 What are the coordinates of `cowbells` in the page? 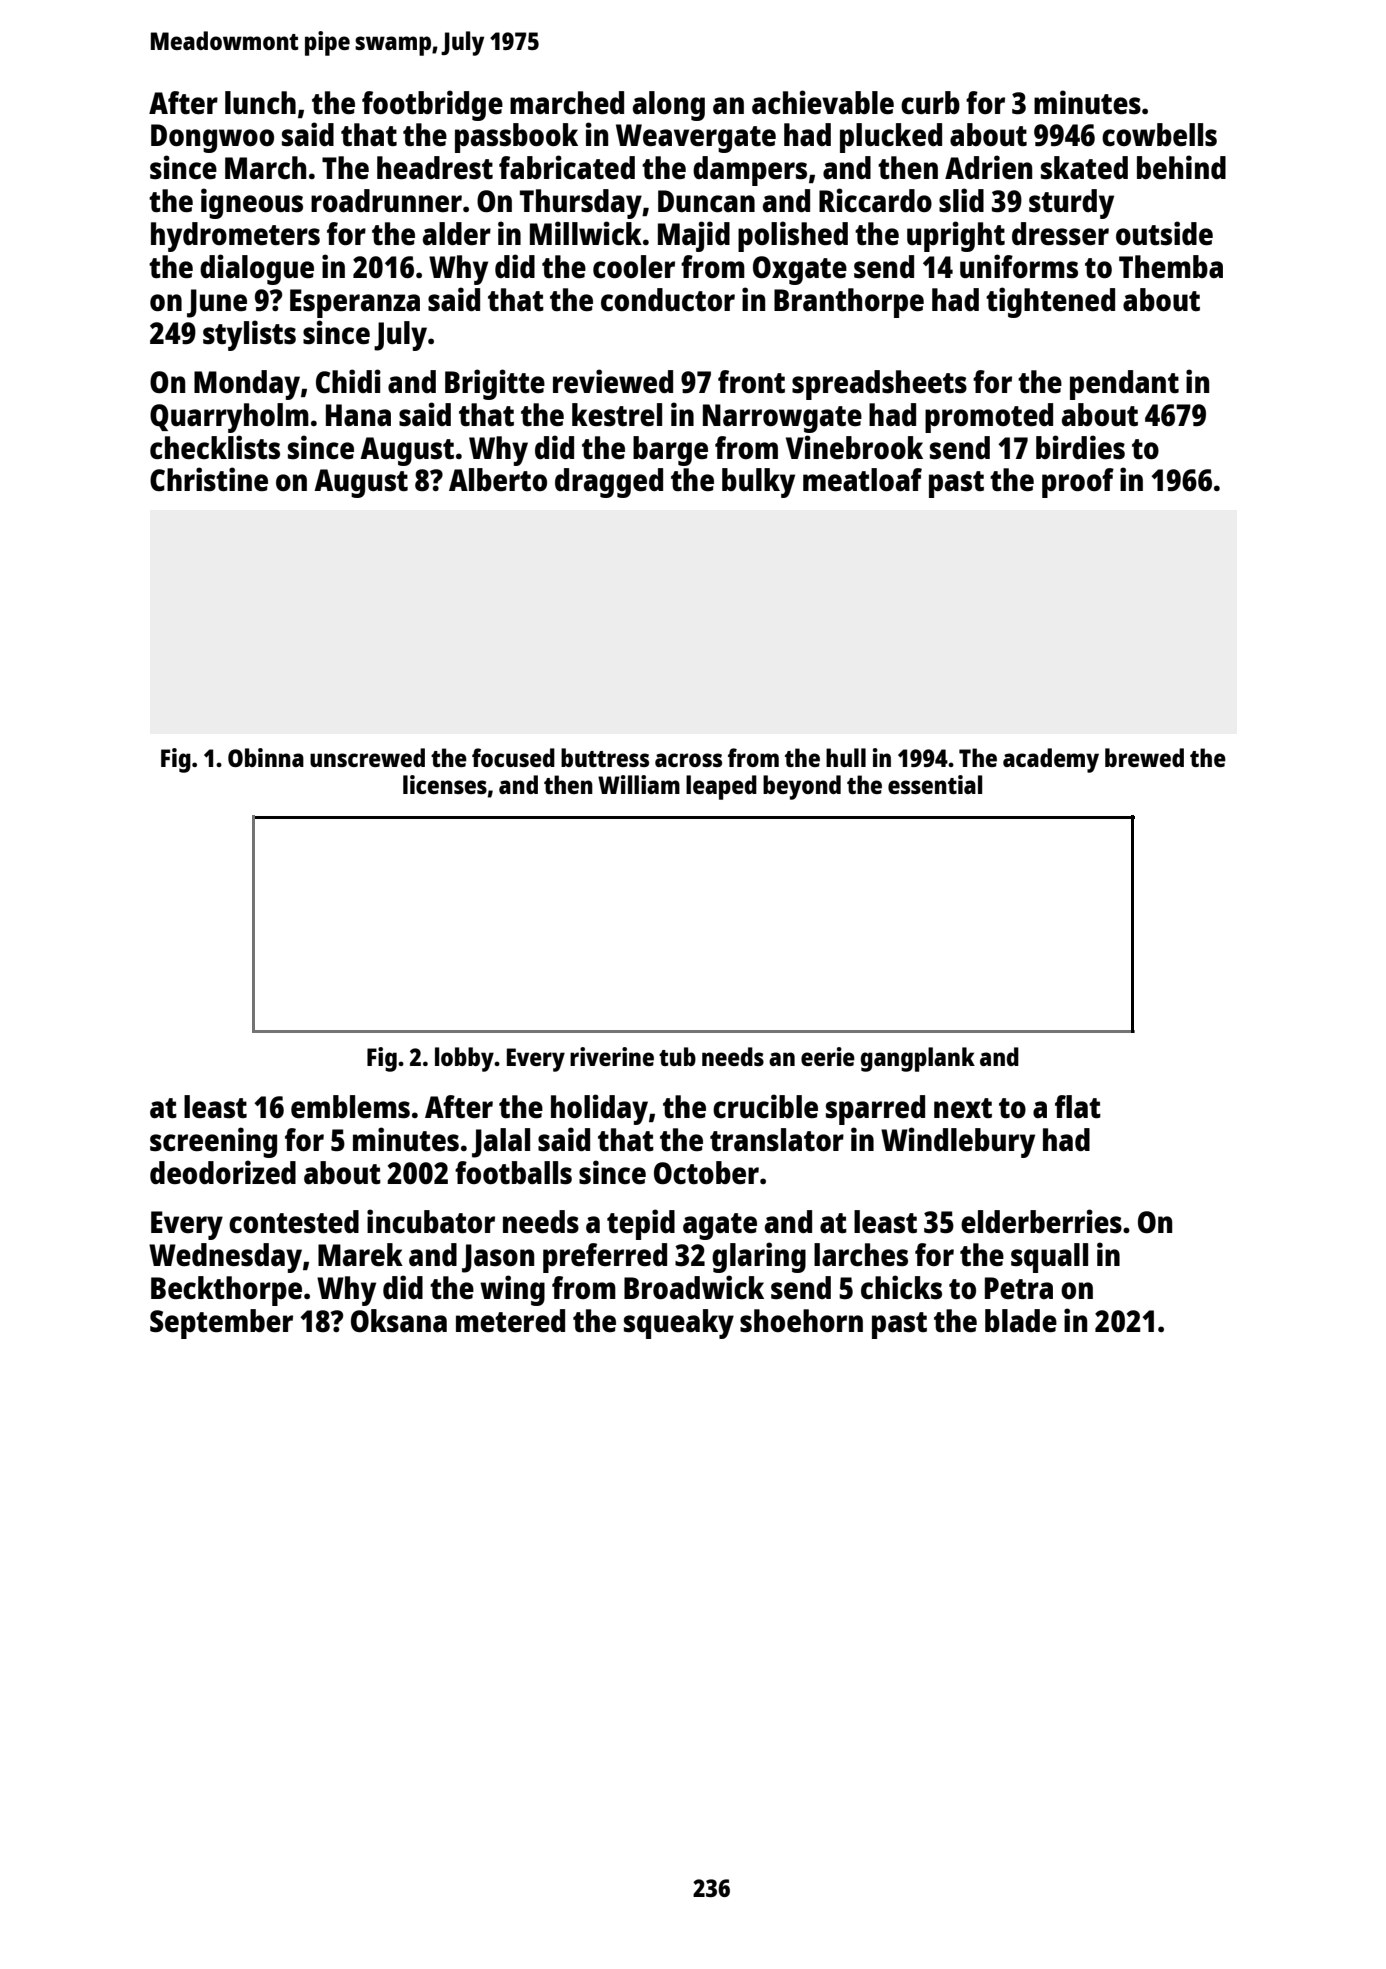 It's located at (1159, 135).
